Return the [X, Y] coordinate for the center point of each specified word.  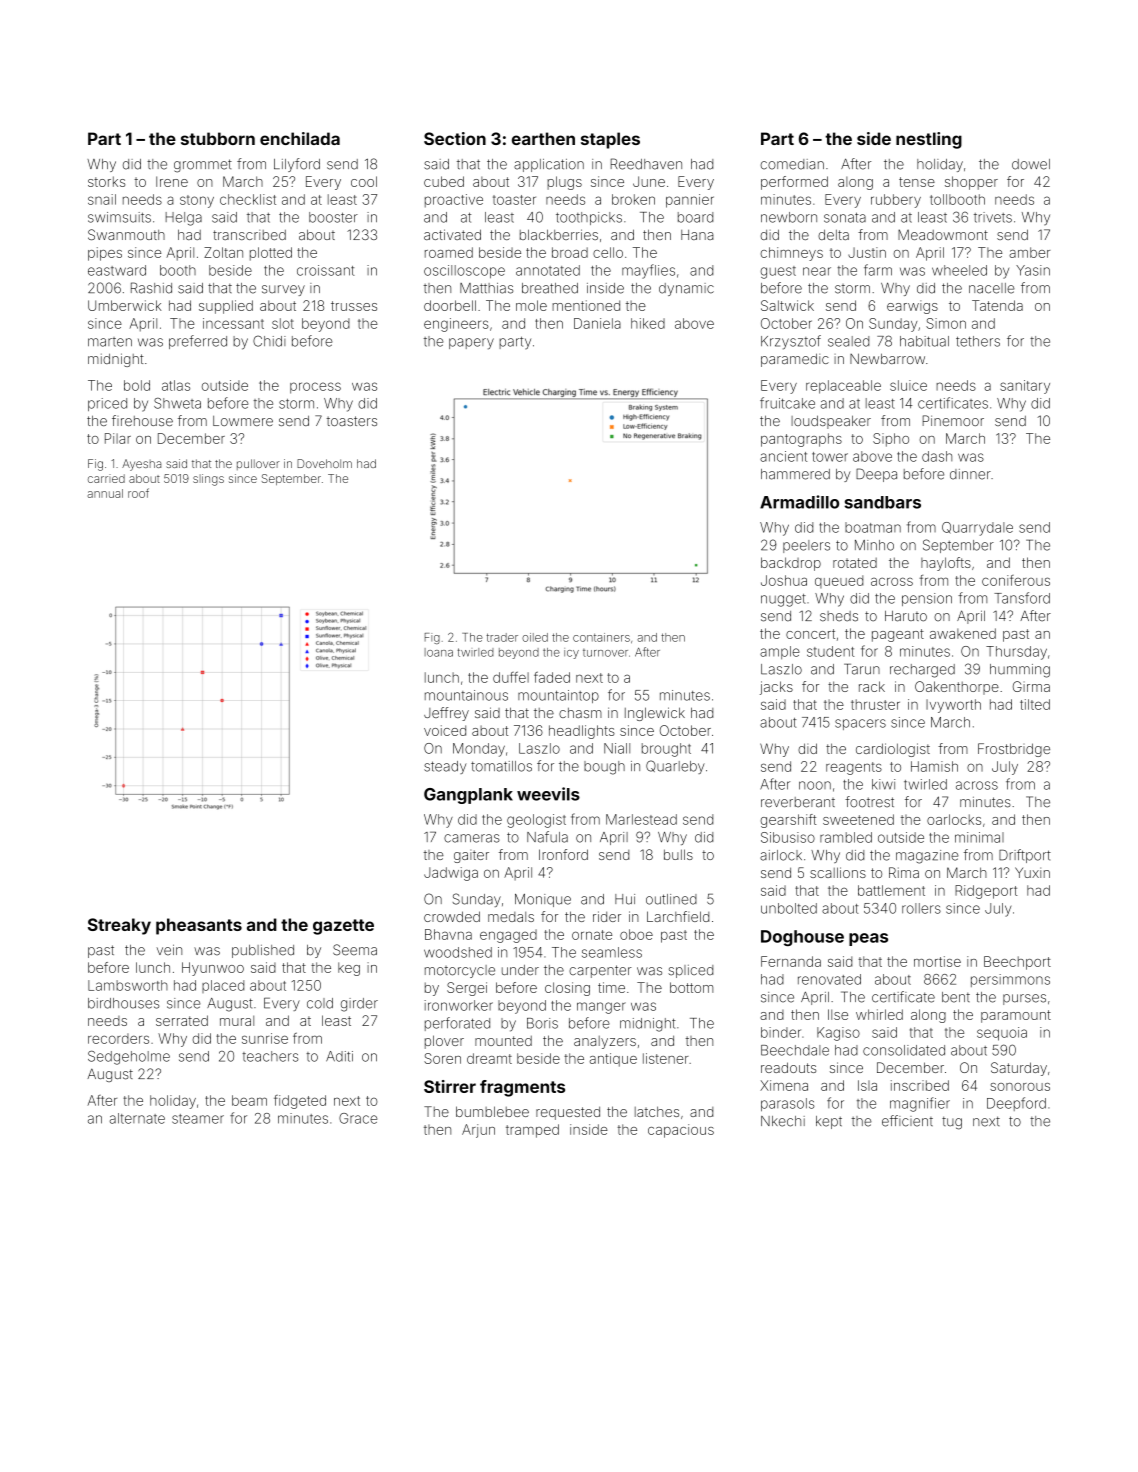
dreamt [489, 1058]
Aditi [339, 1056]
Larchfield [678, 916]
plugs [564, 183]
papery [471, 344]
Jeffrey [446, 714]
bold [137, 385]
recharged [922, 671]
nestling [929, 140]
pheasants [199, 926]
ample [780, 652]
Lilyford [297, 165]
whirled [879, 1014]
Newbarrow [887, 358]
